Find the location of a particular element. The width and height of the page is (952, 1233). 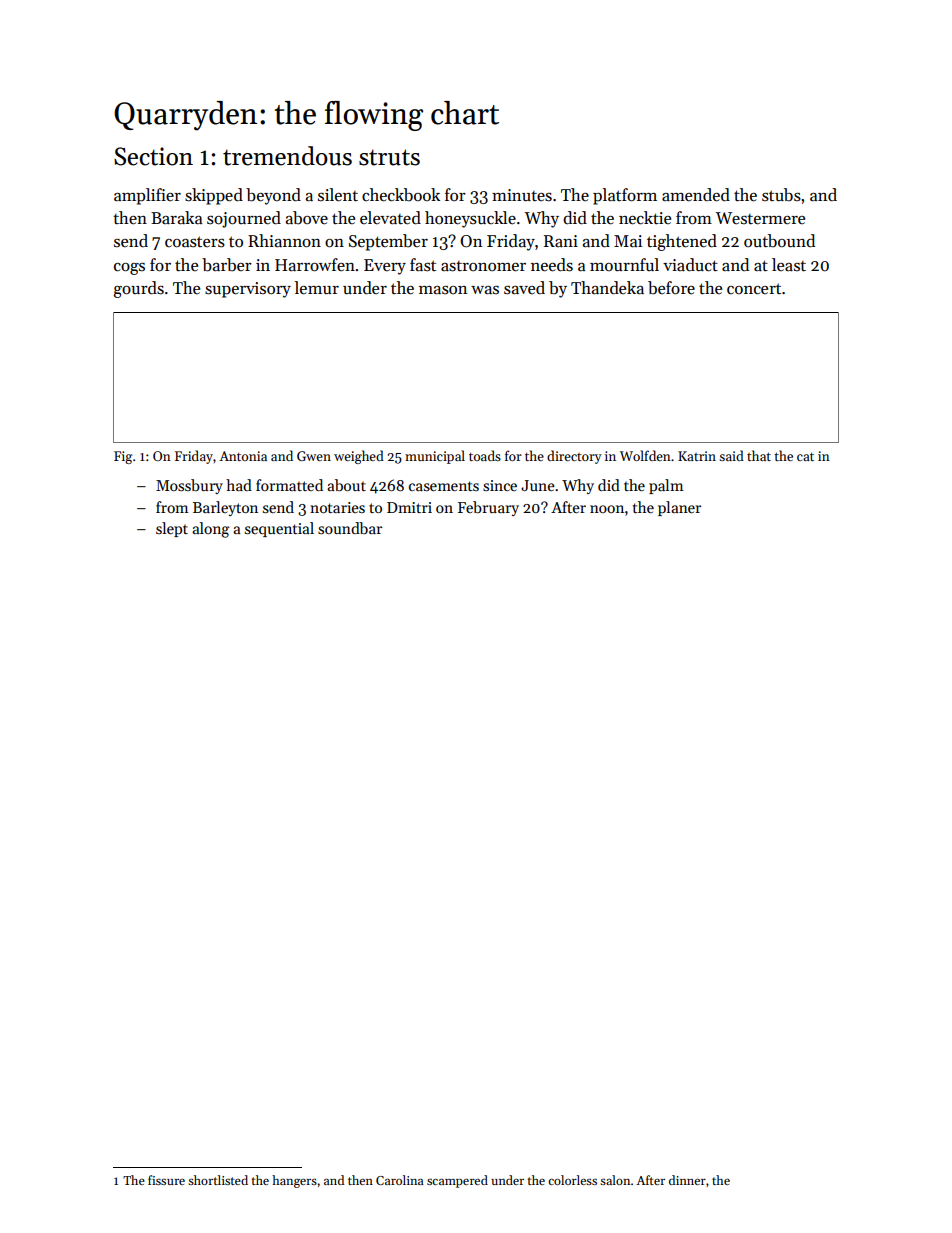

colorless is located at coordinates (572, 1180).
